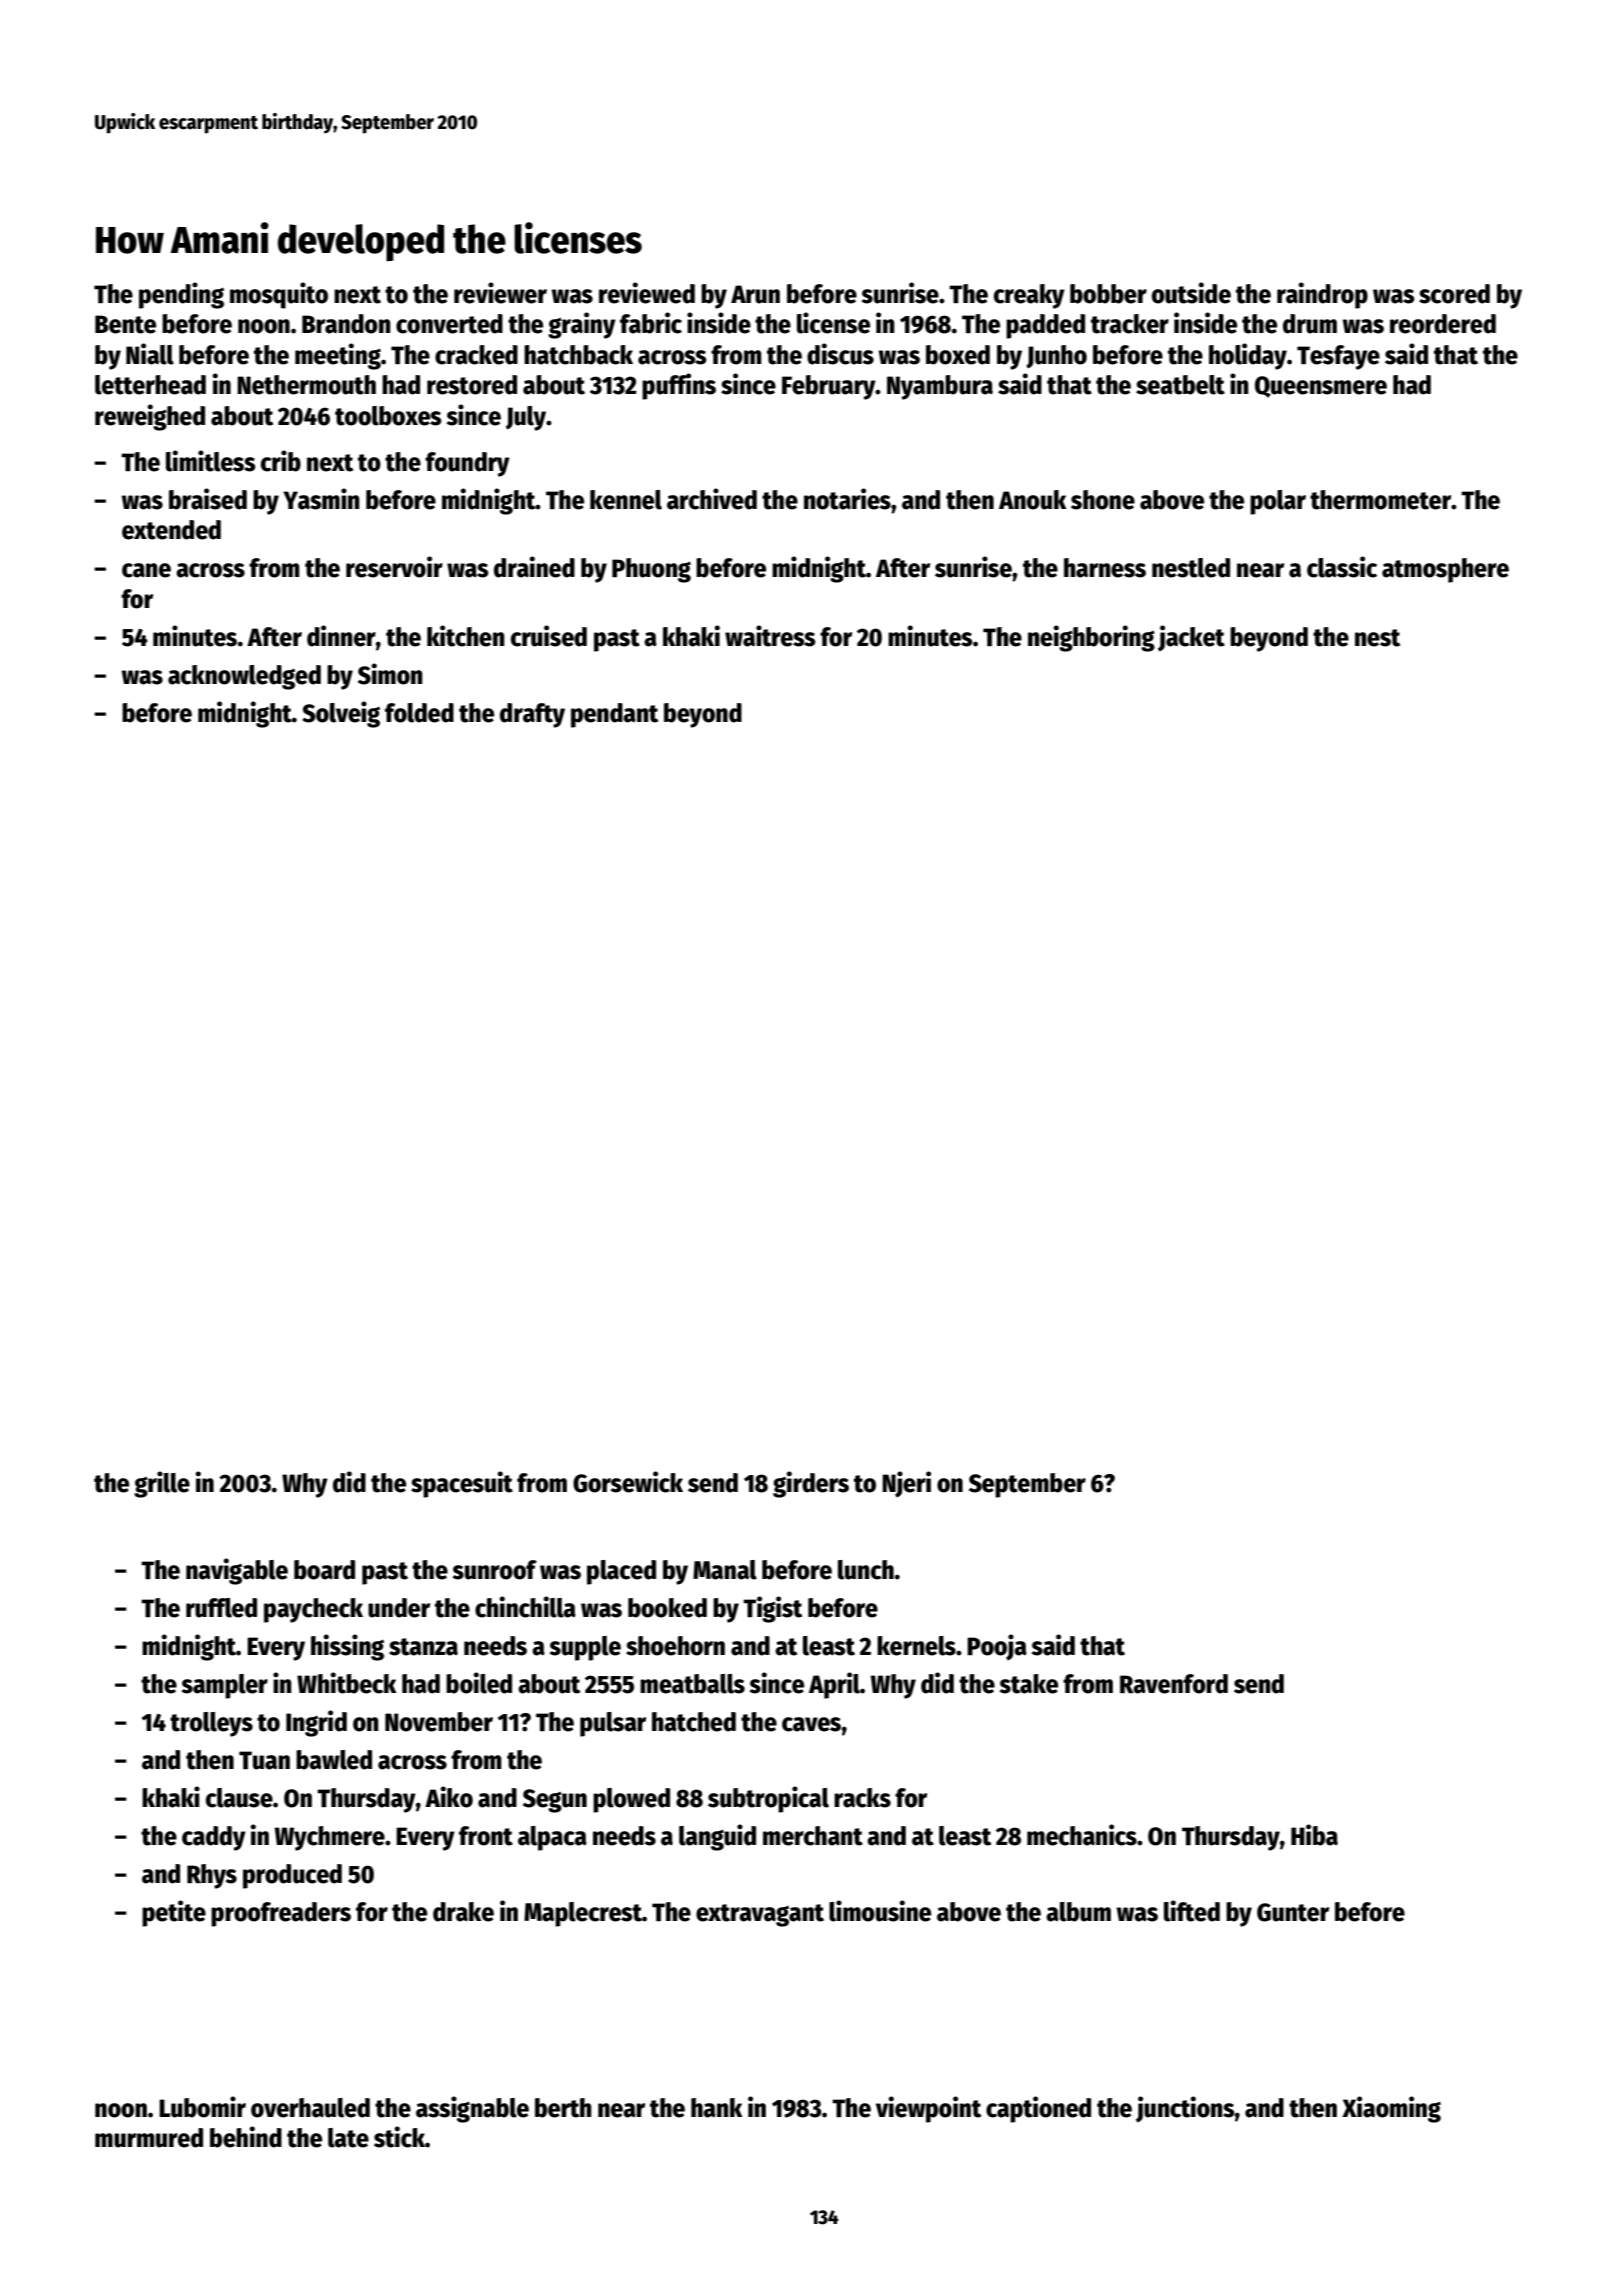 The image size is (1620, 2292). Describe the element at coordinates (717, 2108) in the document. I see `hank` at that location.
